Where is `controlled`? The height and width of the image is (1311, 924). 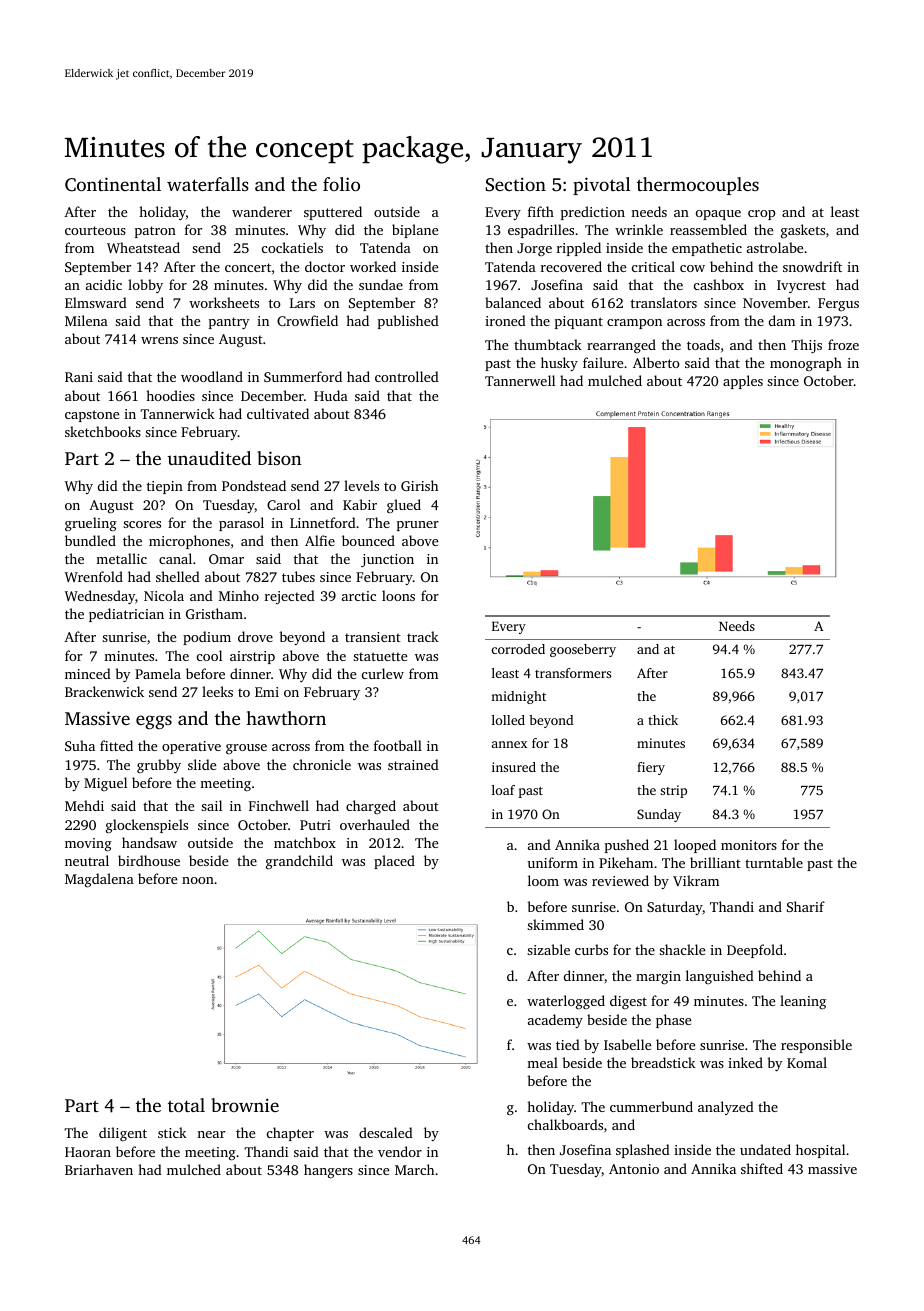 controlled is located at coordinates (407, 376).
